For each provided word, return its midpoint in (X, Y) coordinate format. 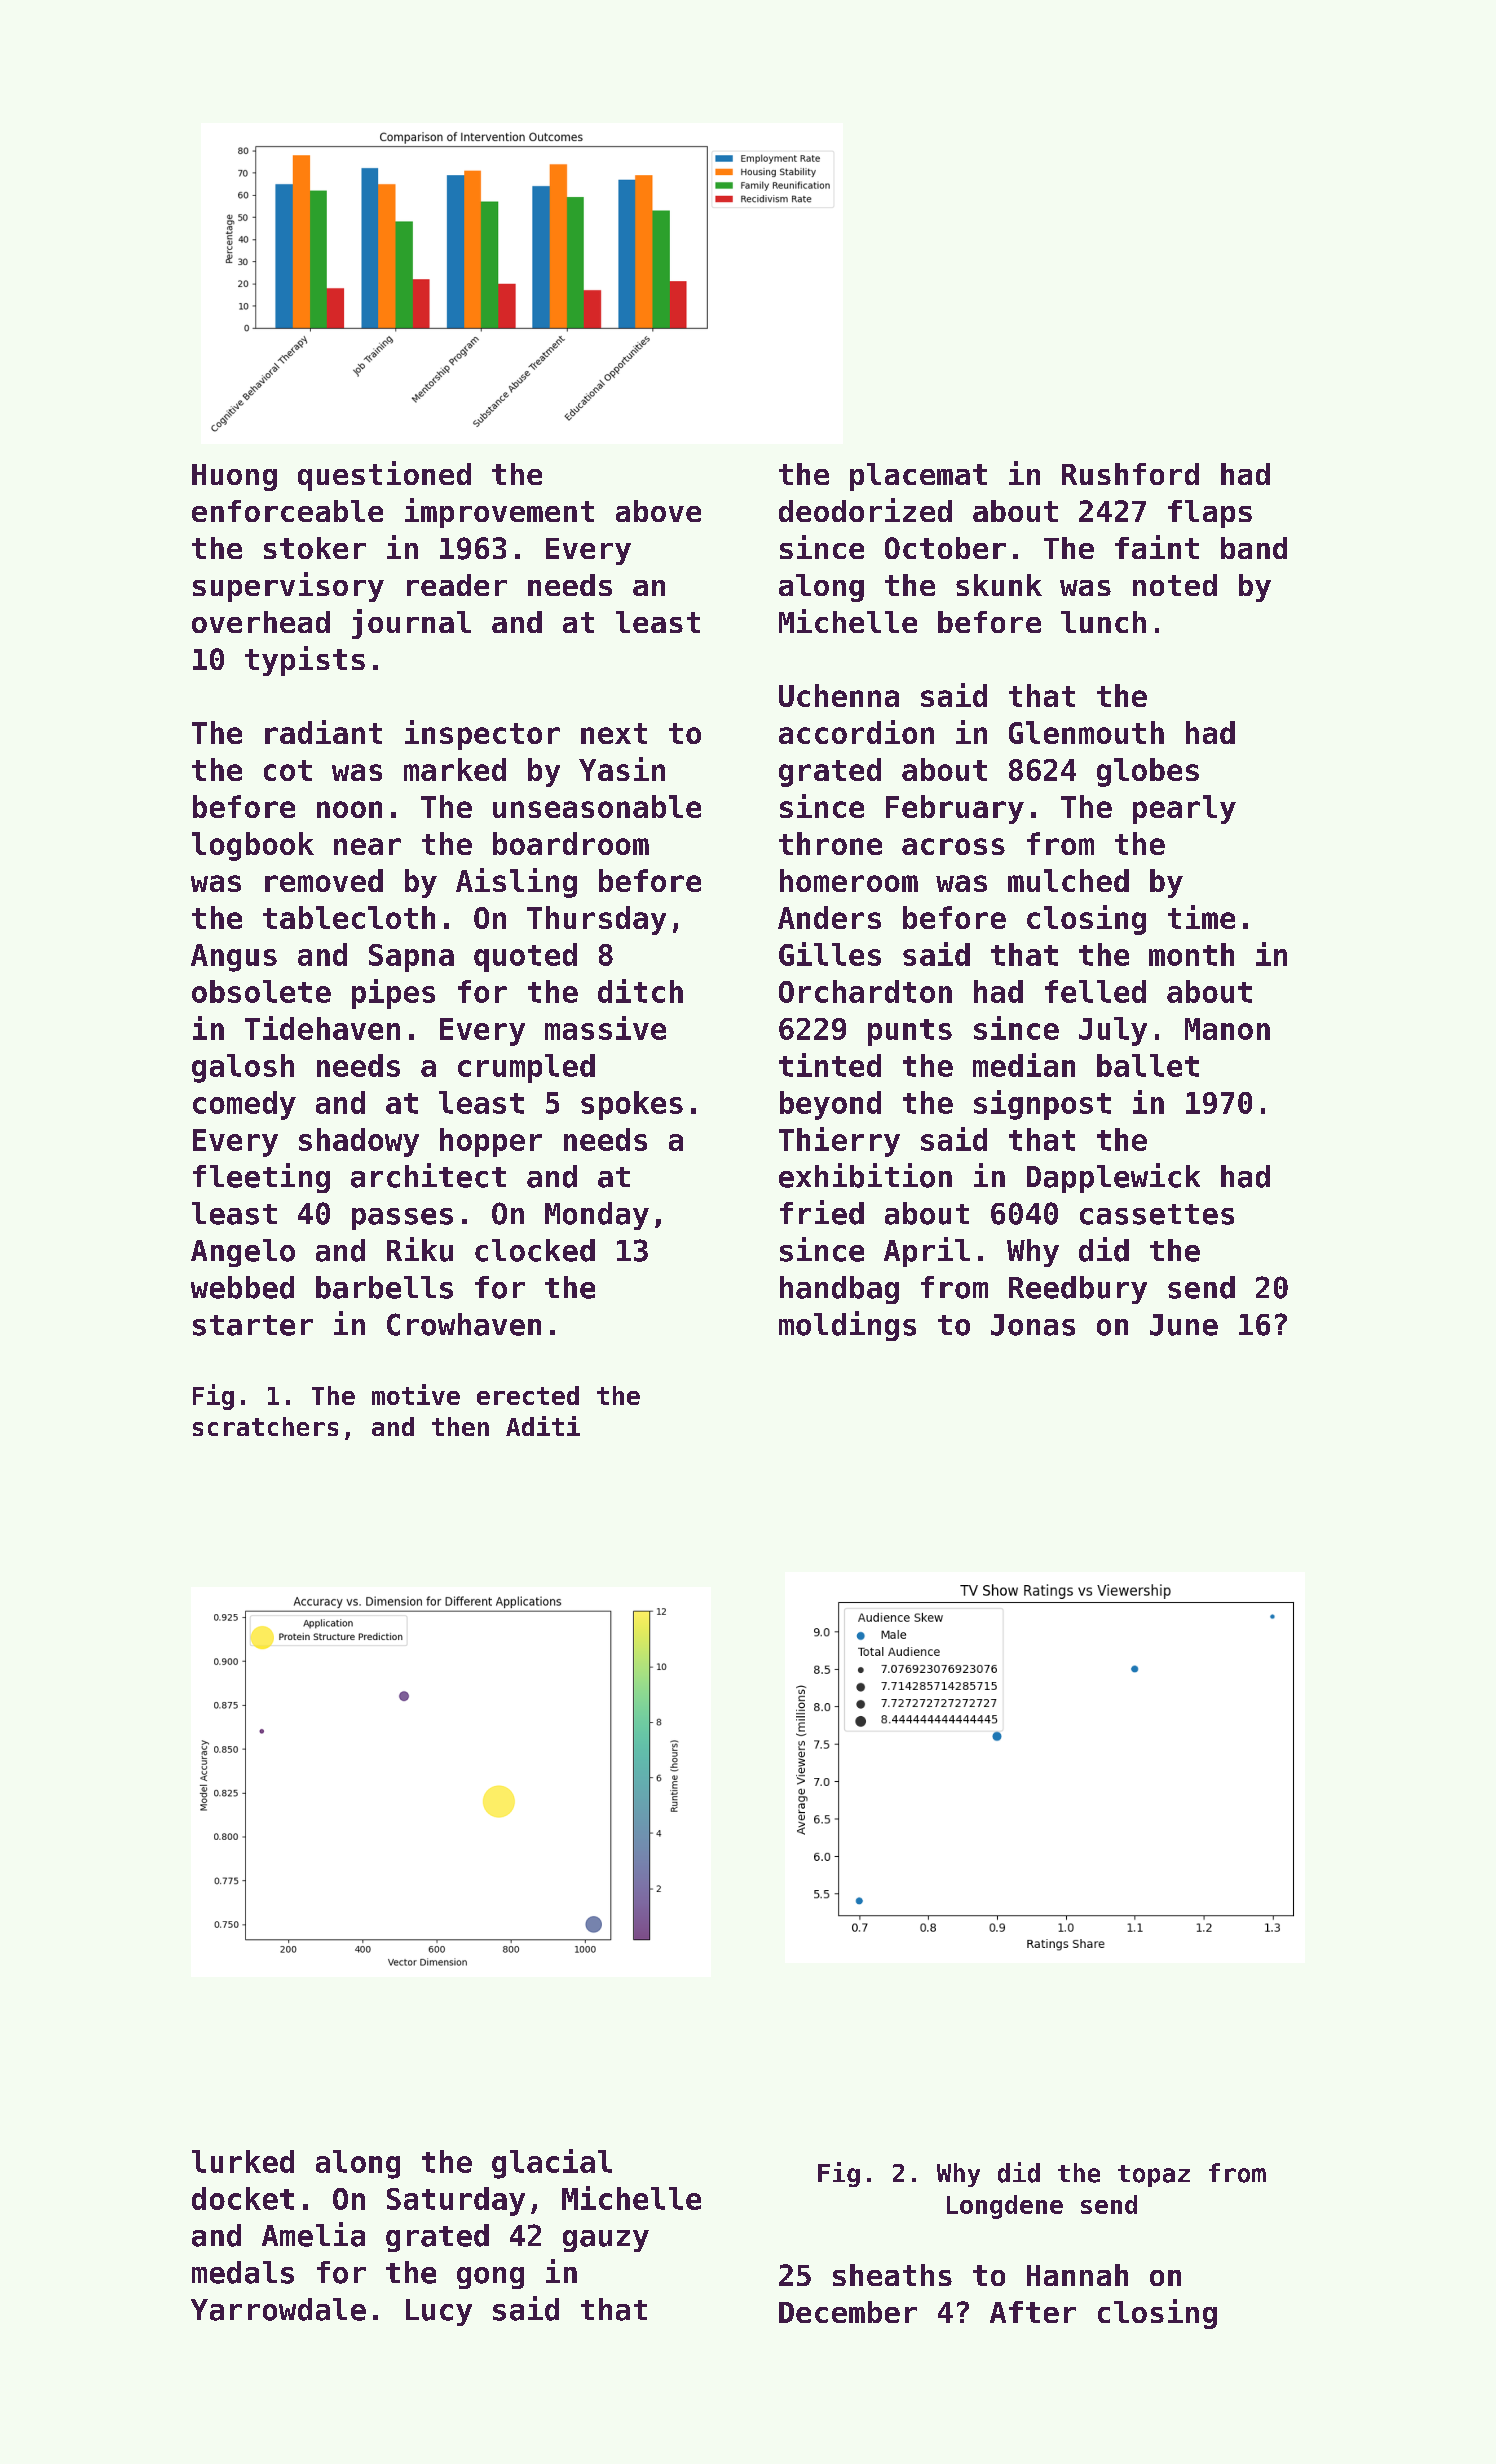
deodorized (865, 510)
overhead (261, 622)
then (460, 1426)
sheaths (892, 2275)
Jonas (1033, 1325)
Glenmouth (1086, 732)
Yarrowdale (278, 2309)
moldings (847, 1326)
